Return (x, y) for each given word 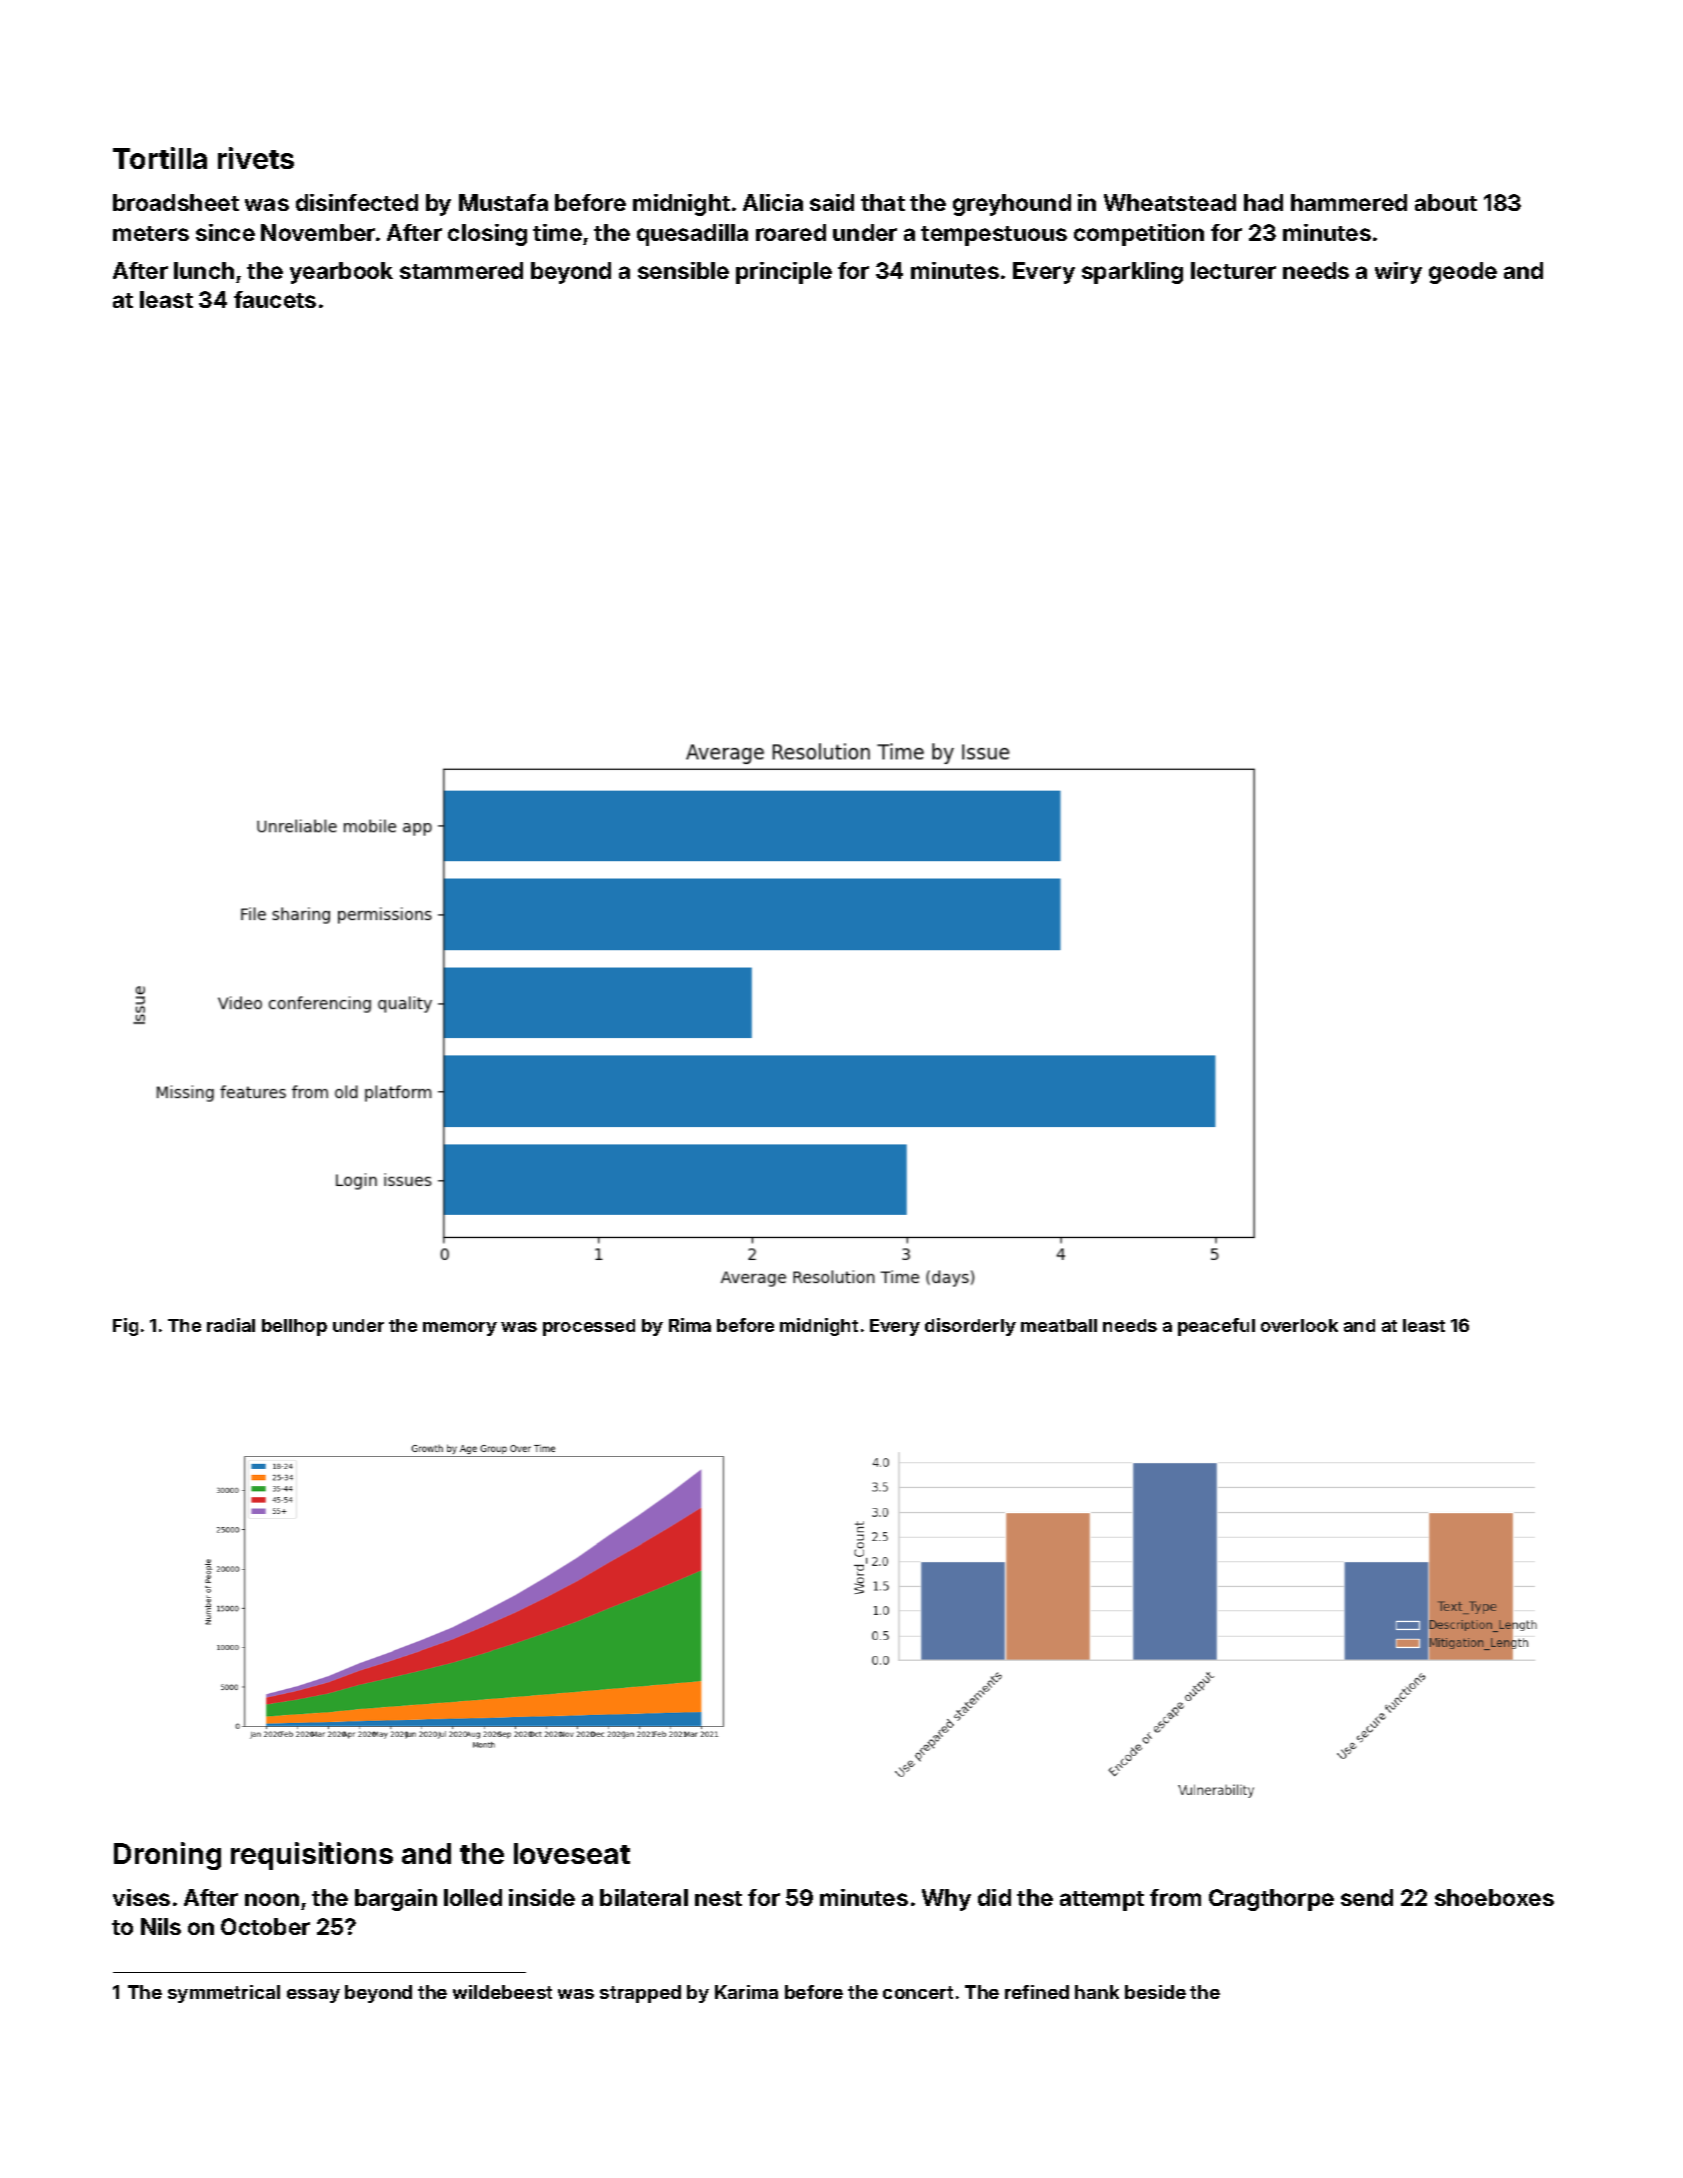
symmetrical (224, 1994)
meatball (1059, 1325)
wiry (1398, 273)
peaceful (1216, 1327)
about (1446, 202)
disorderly (970, 1327)
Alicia (773, 202)
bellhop (294, 1327)
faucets (275, 299)
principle (784, 273)
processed (589, 1327)
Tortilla (160, 158)
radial (231, 1325)
